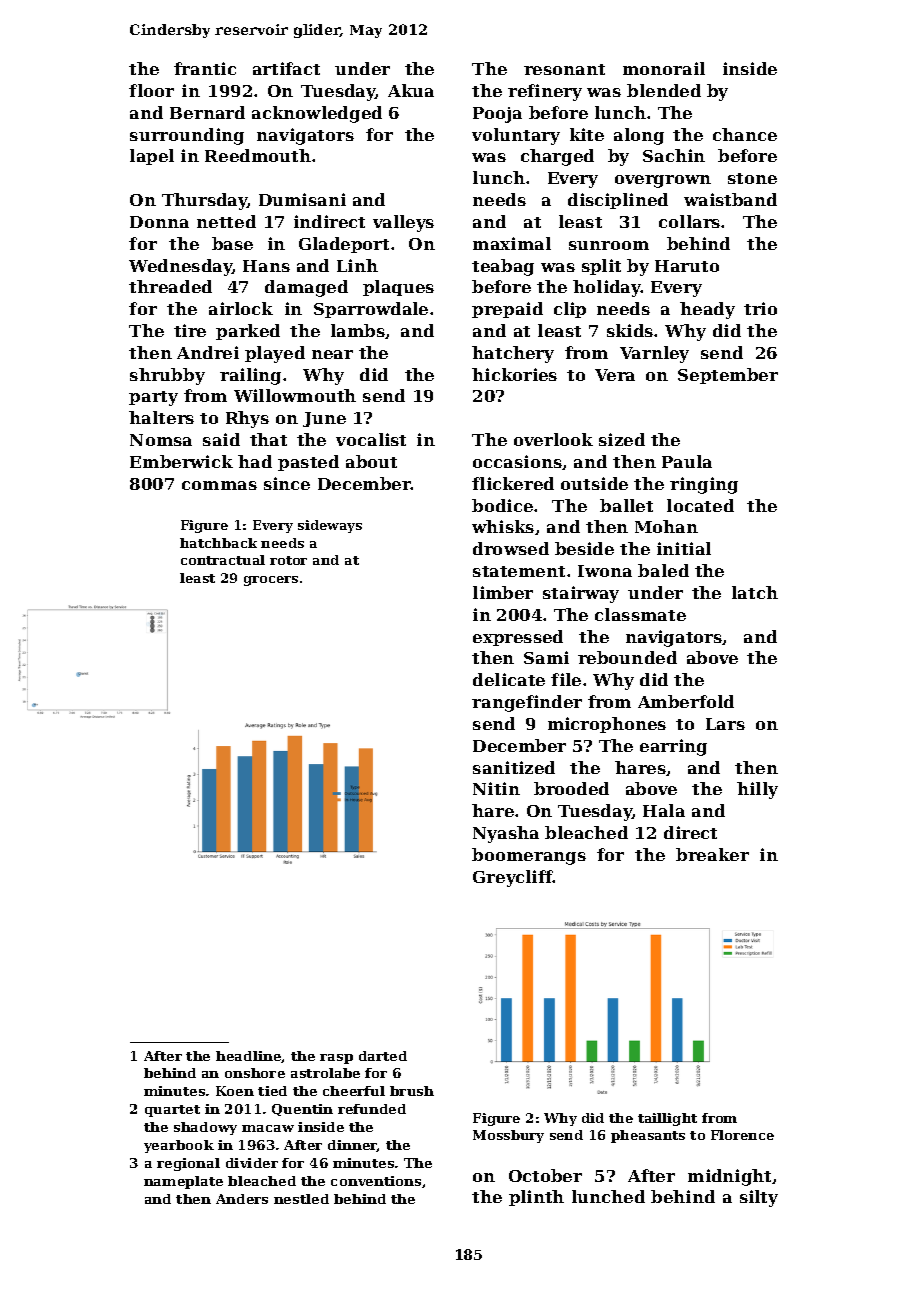 This screenshot has height=1316, width=908. Describe the element at coordinates (207, 112) in the screenshot. I see `Bernard` at that location.
